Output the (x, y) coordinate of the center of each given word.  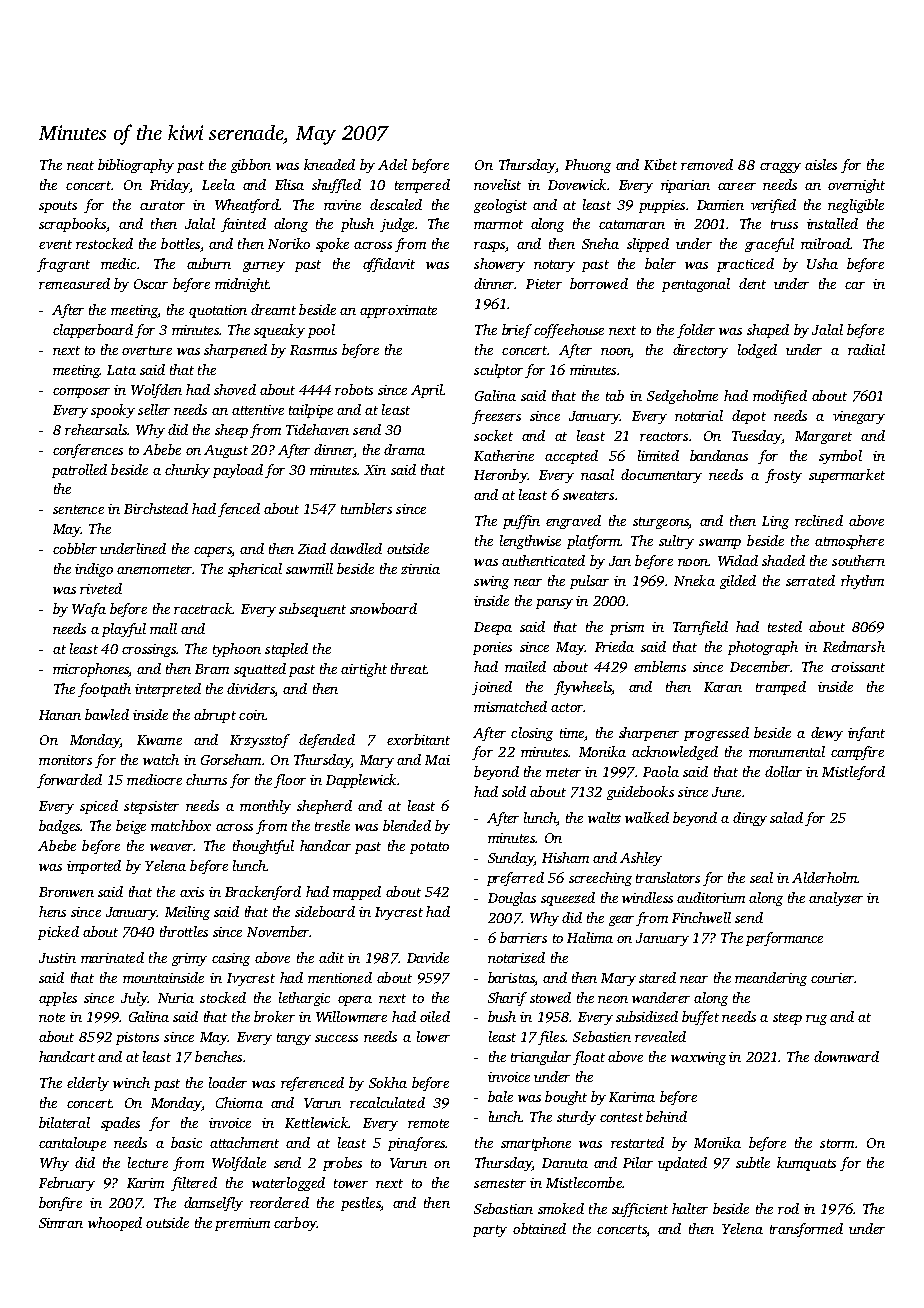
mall (163, 628)
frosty (783, 476)
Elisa (289, 184)
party (490, 1231)
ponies (492, 648)
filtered (194, 1184)
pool (321, 331)
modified (780, 397)
